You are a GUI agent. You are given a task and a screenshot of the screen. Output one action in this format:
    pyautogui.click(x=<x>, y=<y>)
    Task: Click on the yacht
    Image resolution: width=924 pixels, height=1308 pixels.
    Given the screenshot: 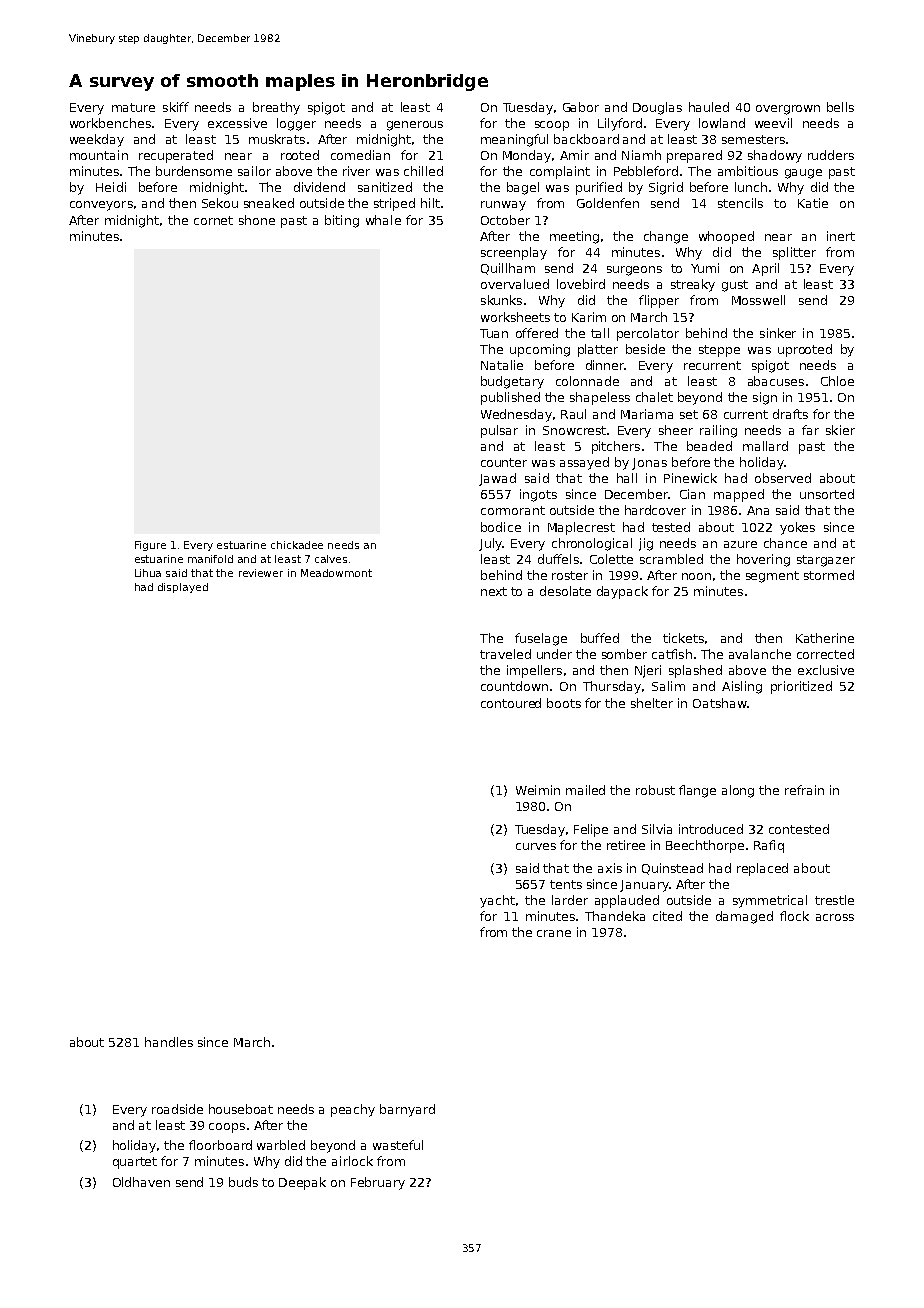 What is the action you would take?
    pyautogui.click(x=497, y=901)
